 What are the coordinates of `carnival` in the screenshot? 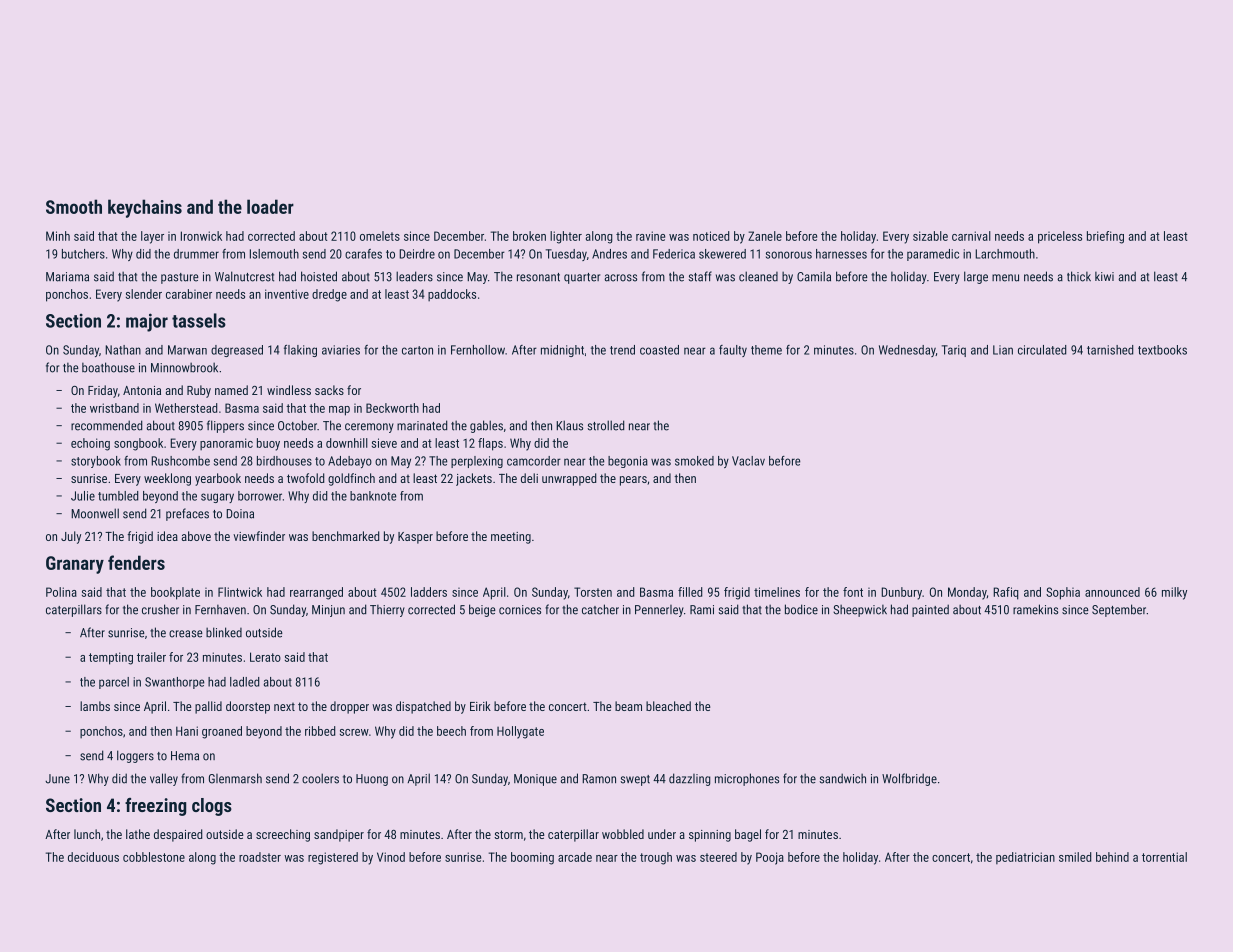 It's located at (971, 236).
